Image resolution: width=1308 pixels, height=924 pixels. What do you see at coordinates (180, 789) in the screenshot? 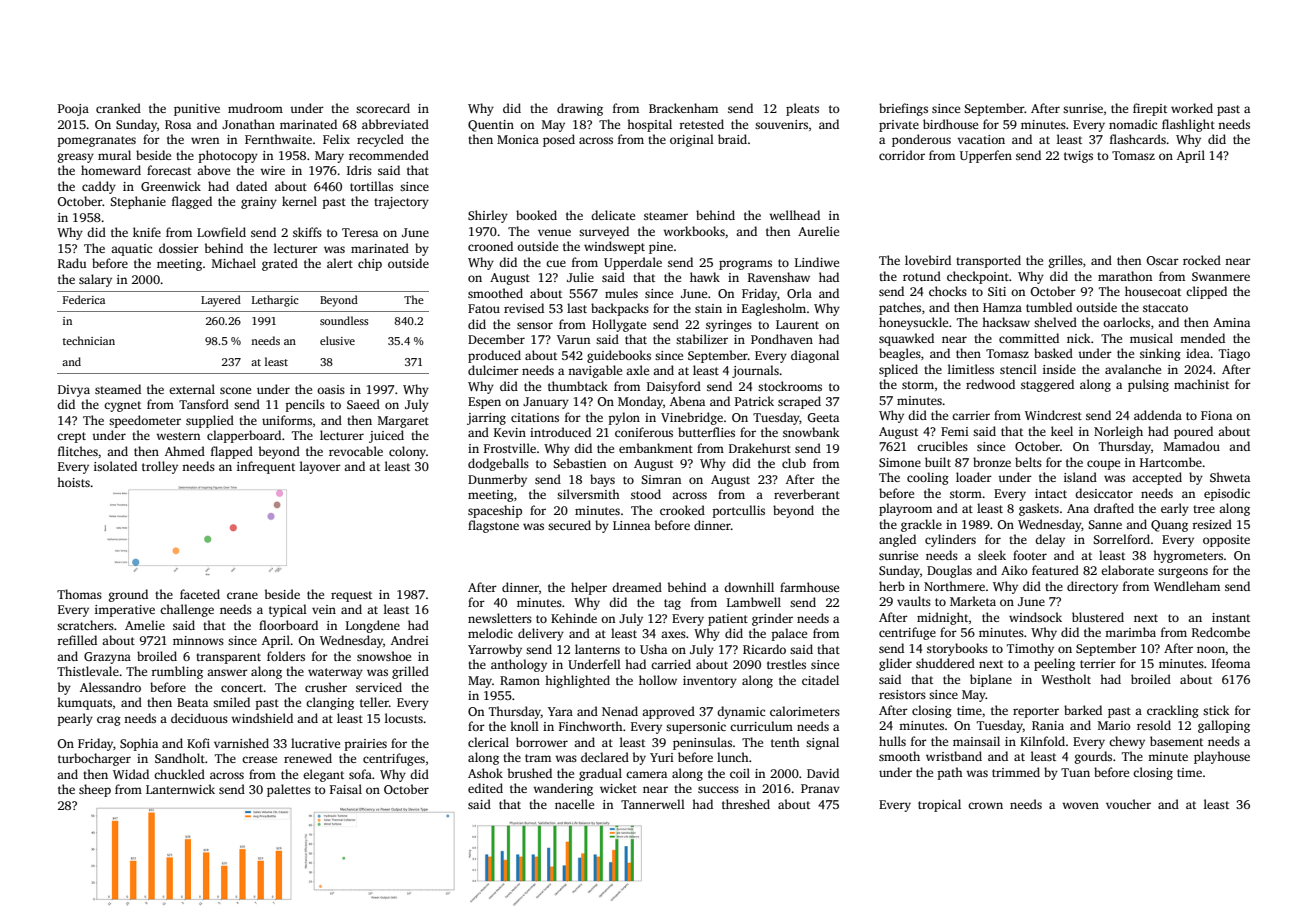
I see `Lanternwick` at bounding box center [180, 789].
